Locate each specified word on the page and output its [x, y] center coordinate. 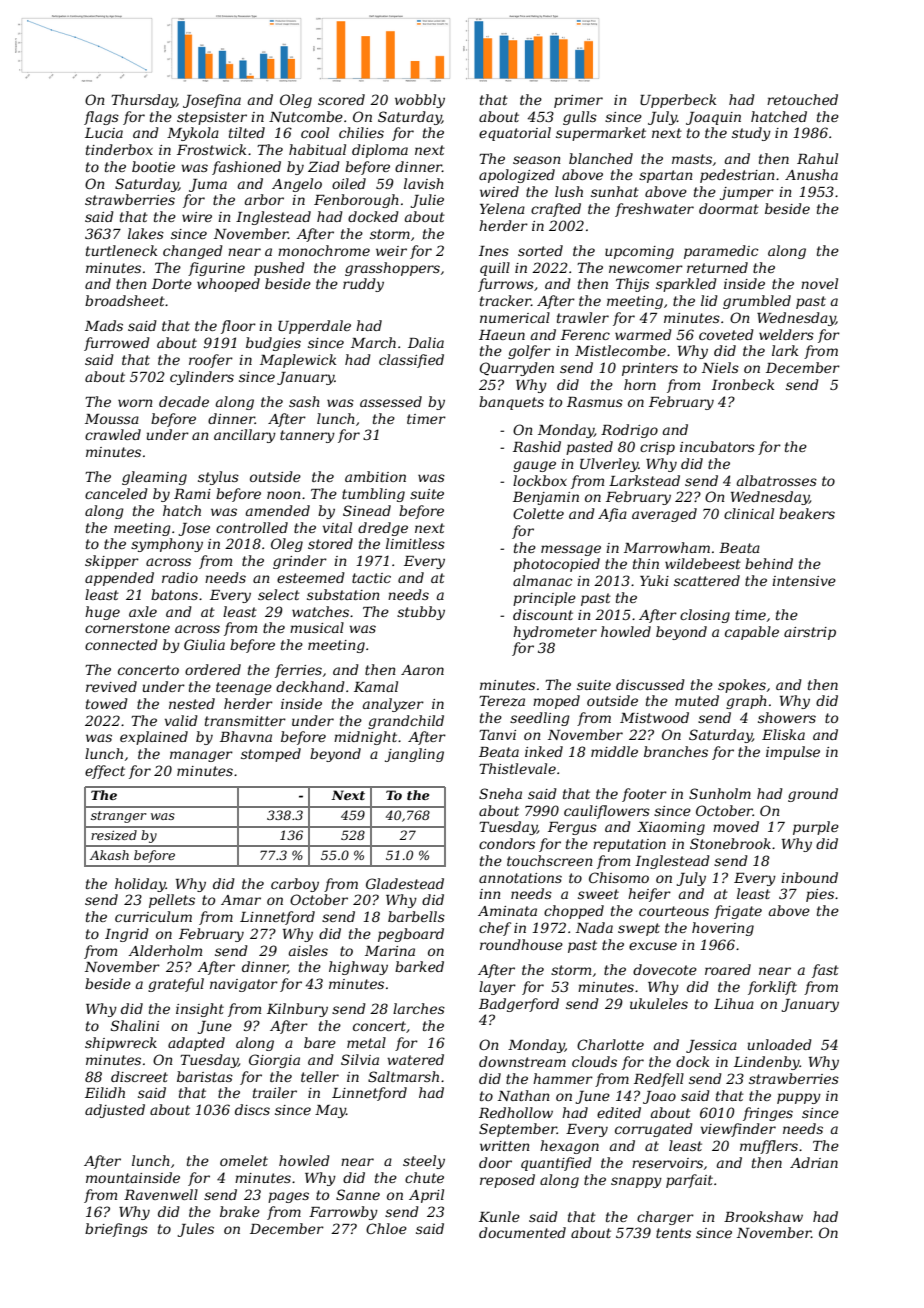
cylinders [202, 378]
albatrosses [777, 480]
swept [639, 929]
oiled [349, 183]
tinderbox [119, 149]
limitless [415, 543]
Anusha [811, 174]
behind [769, 563]
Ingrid [127, 935]
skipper [112, 562]
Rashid [537, 446]
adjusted [115, 1111]
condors [507, 843]
